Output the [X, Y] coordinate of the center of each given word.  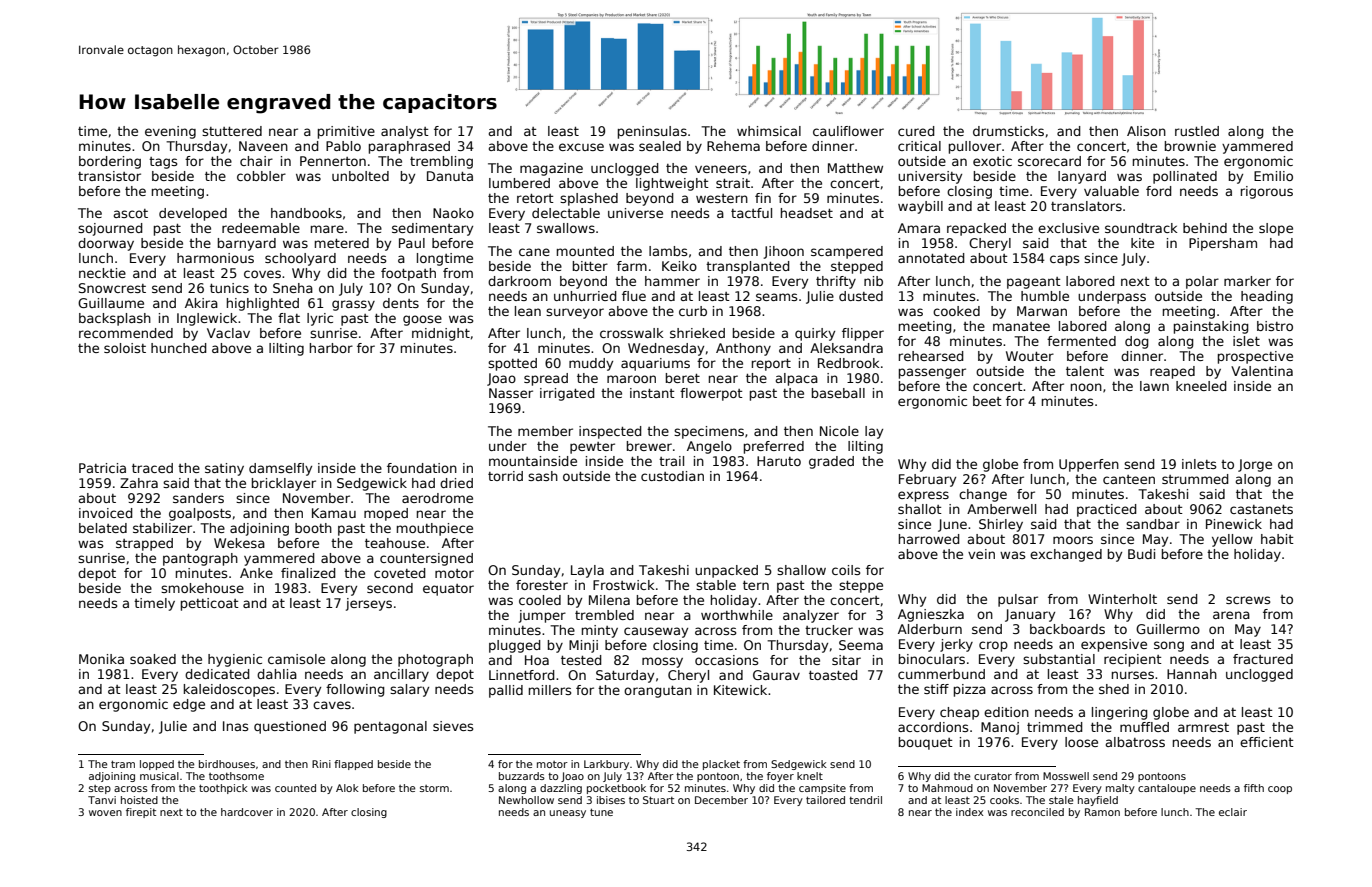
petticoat [210, 604]
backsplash [115, 319]
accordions [933, 727]
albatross [1135, 742]
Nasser [511, 393]
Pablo [343, 146]
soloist [125, 348]
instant [652, 393]
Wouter [1030, 356]
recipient [1133, 660]
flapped [353, 765]
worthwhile [737, 615]
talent [1085, 371]
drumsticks [1008, 131]
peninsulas [652, 132]
